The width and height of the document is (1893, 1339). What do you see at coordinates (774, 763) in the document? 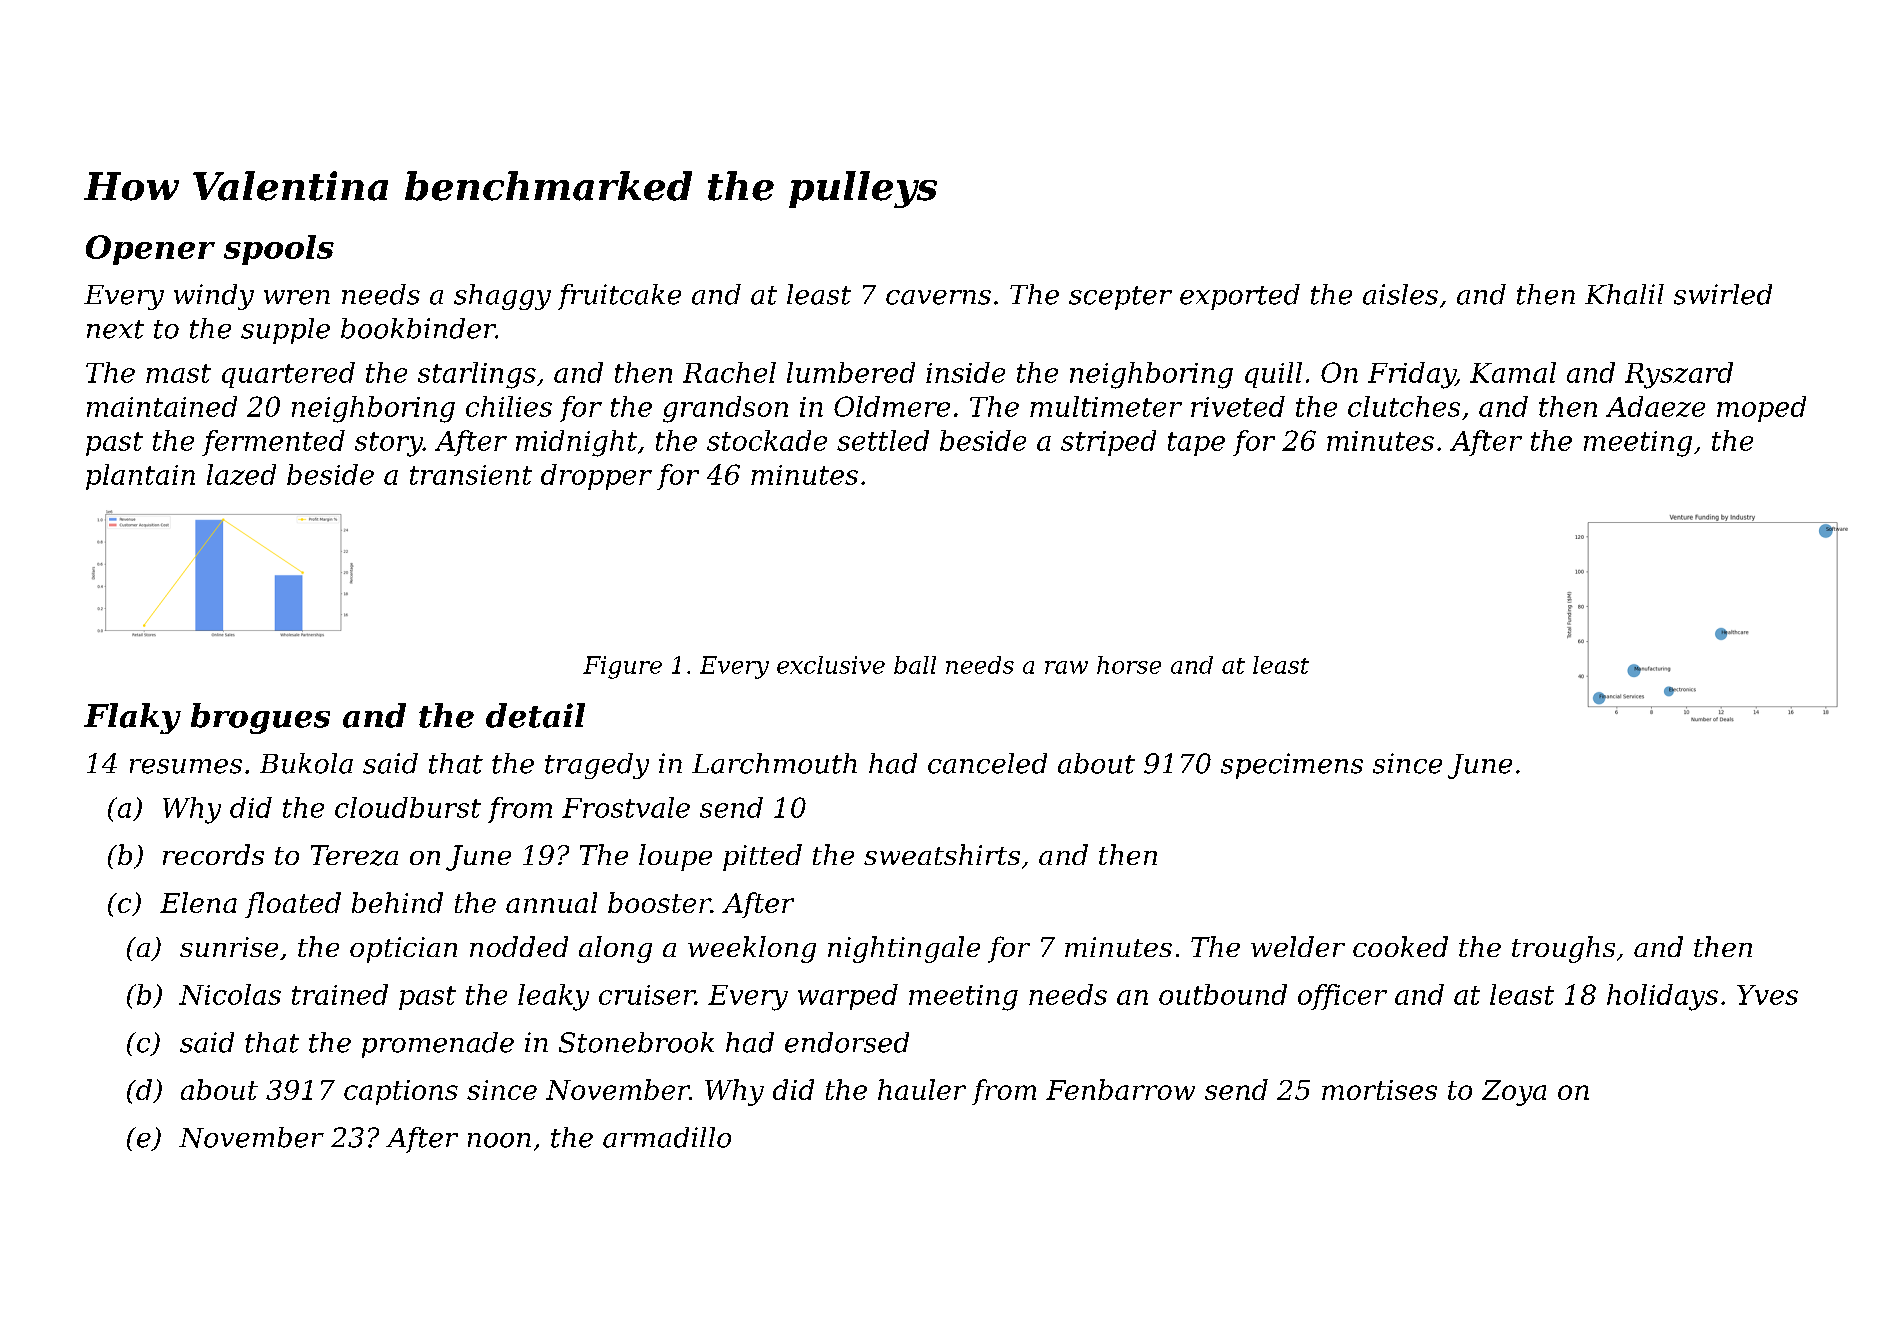
I see `Larchmouth` at bounding box center [774, 763].
